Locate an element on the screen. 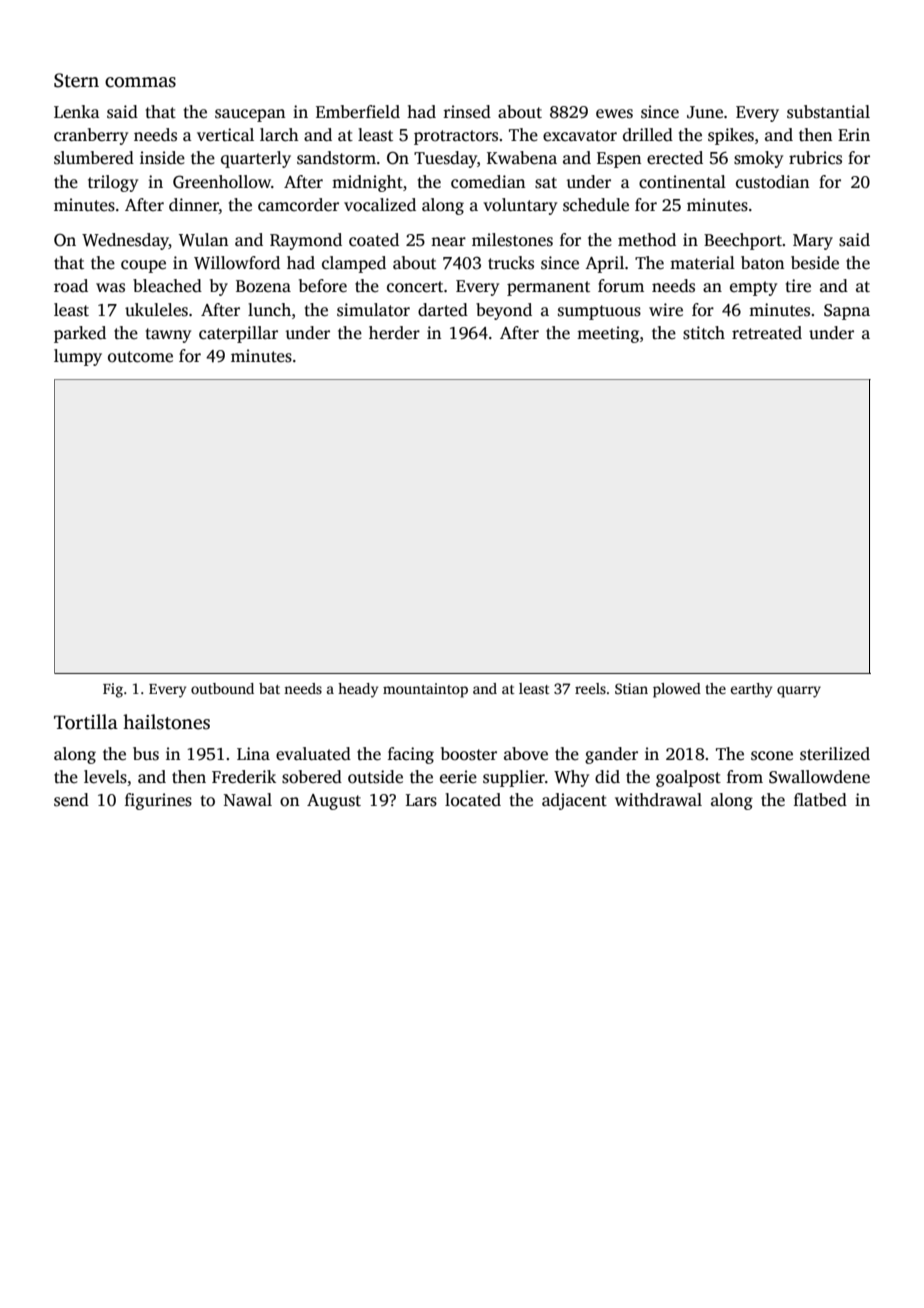  substantial is located at coordinates (828, 112).
